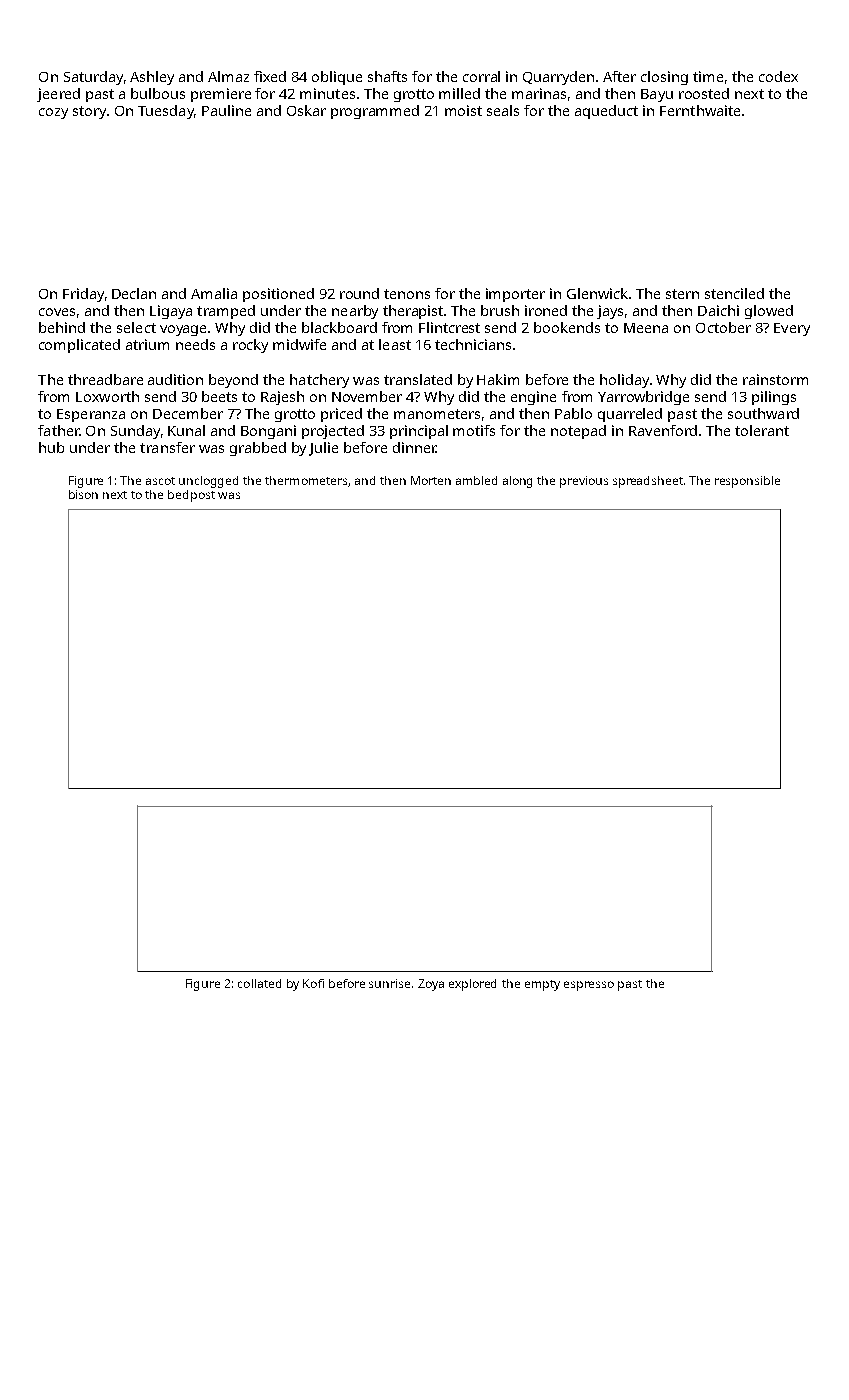  I want to click on stenciled, so click(734, 293).
